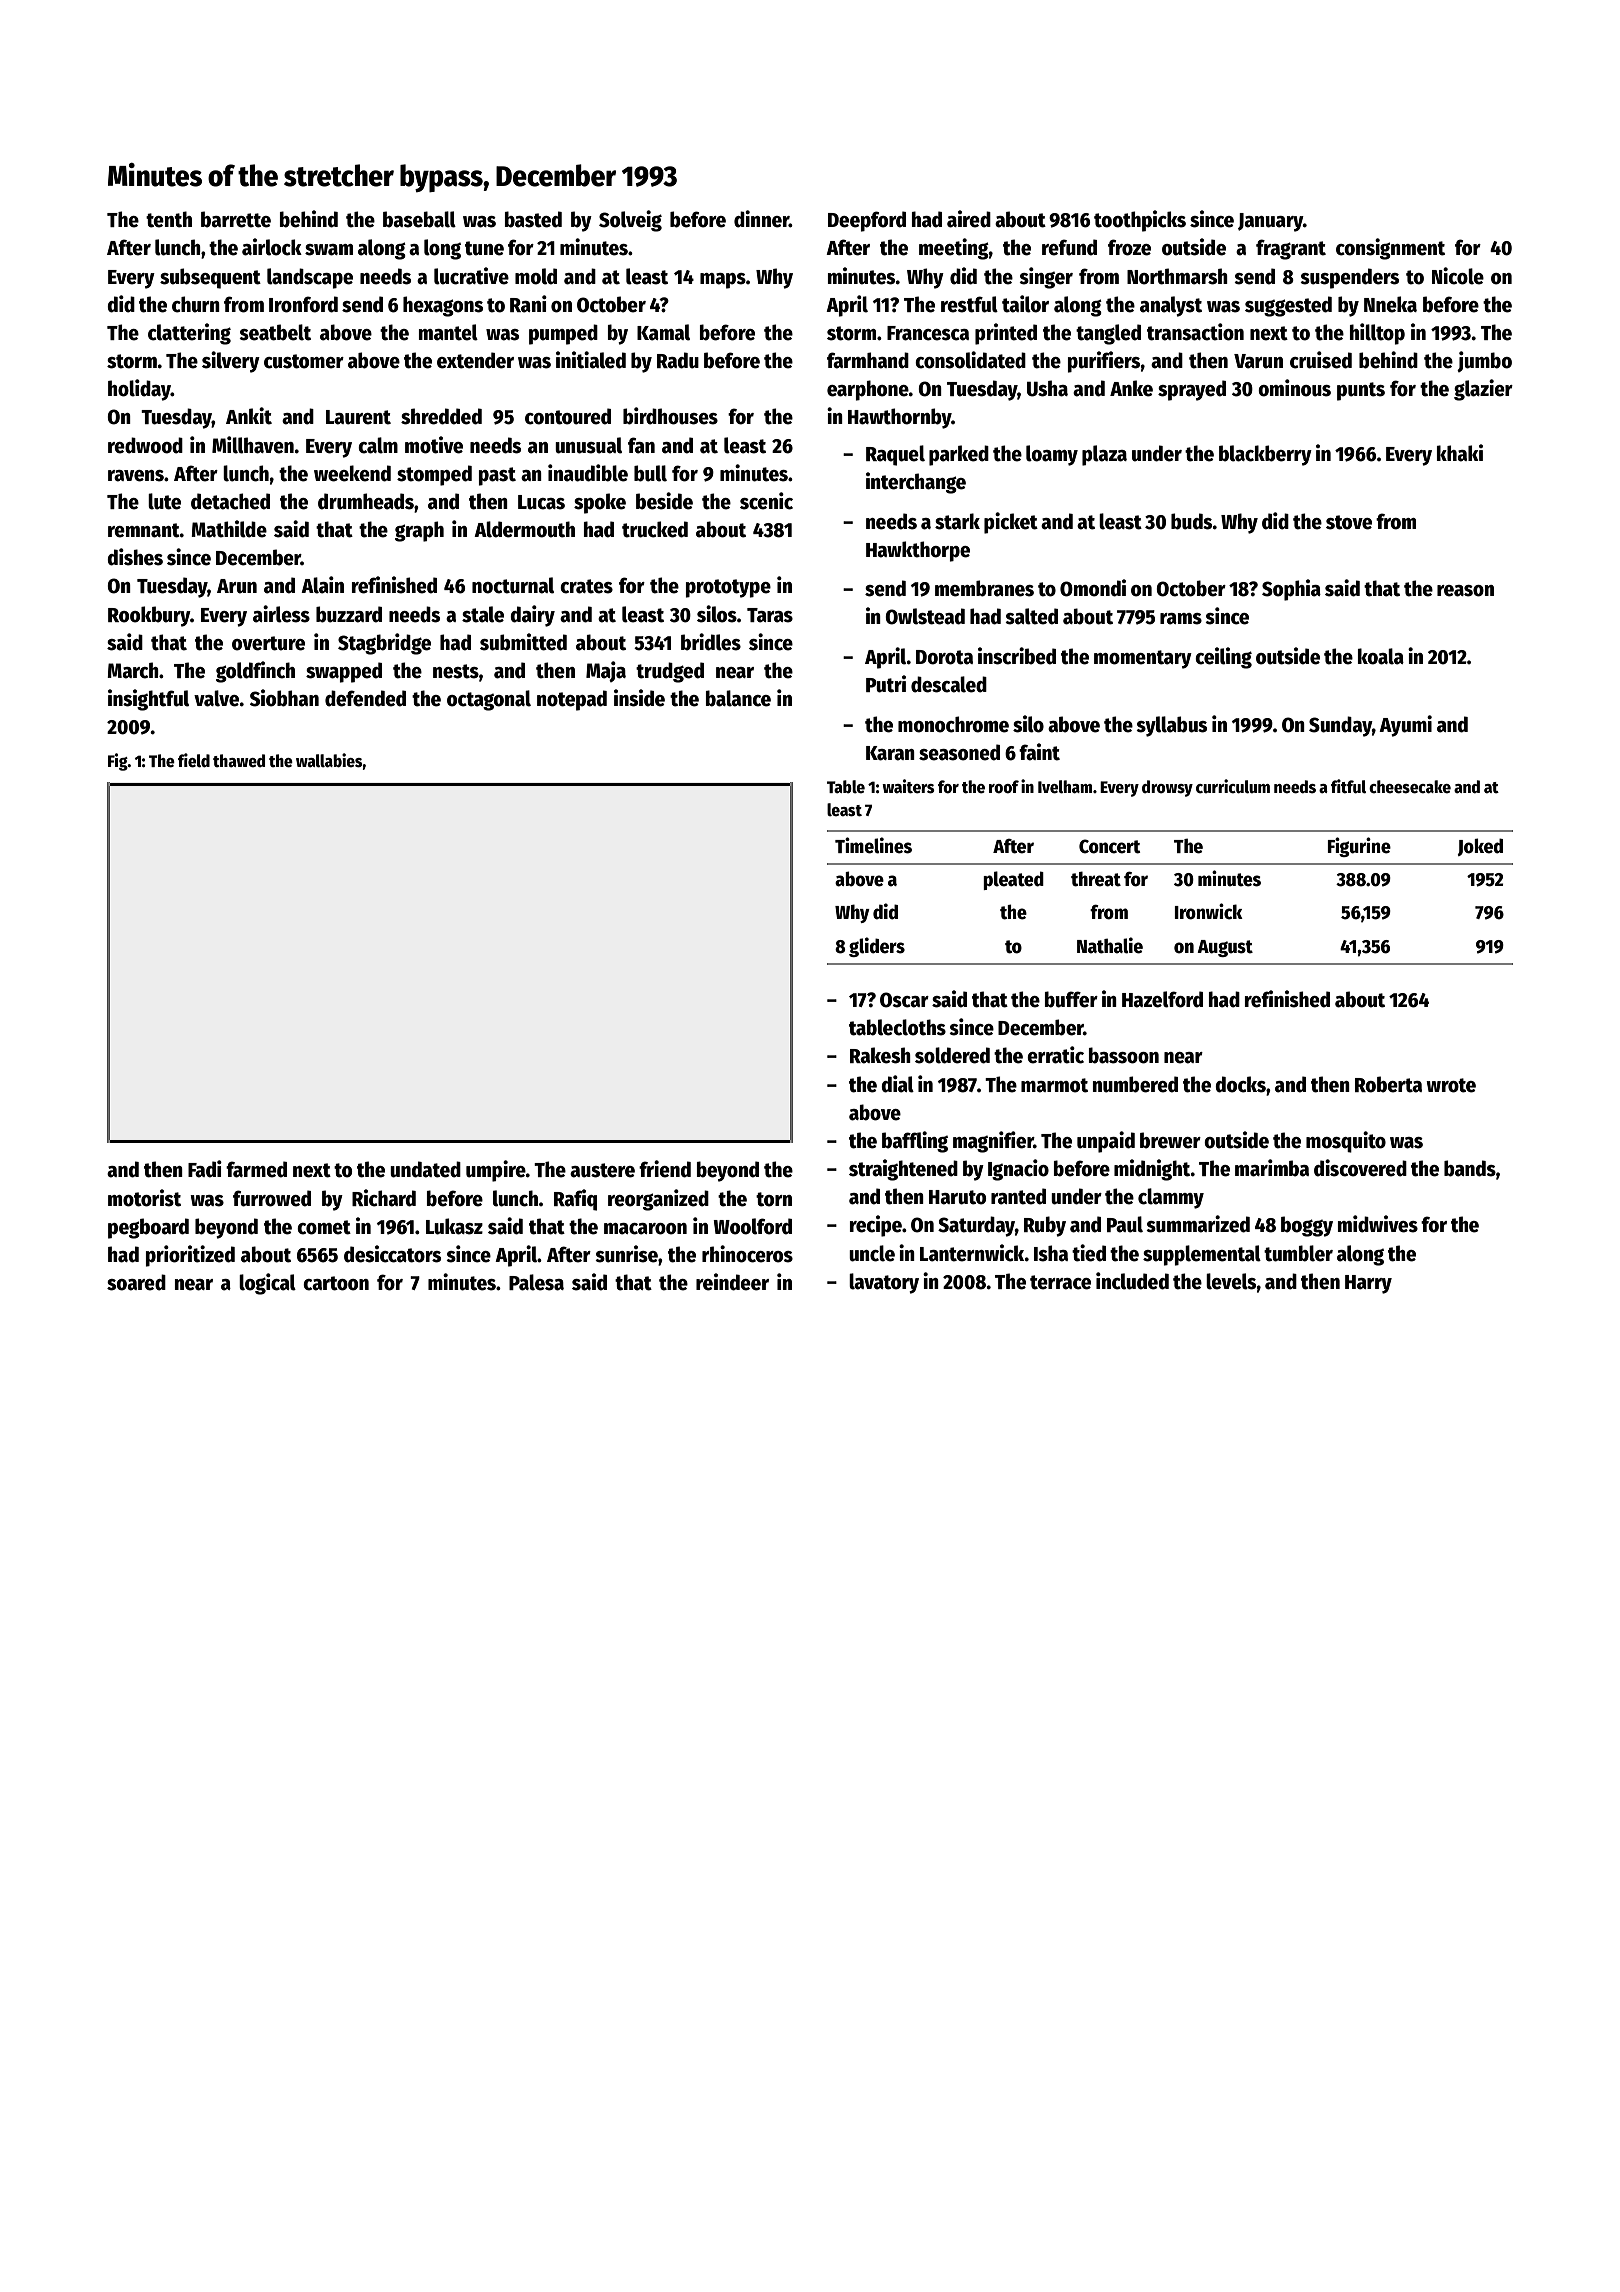 The height and width of the screenshot is (2292, 1620). I want to click on Karan, so click(890, 753).
